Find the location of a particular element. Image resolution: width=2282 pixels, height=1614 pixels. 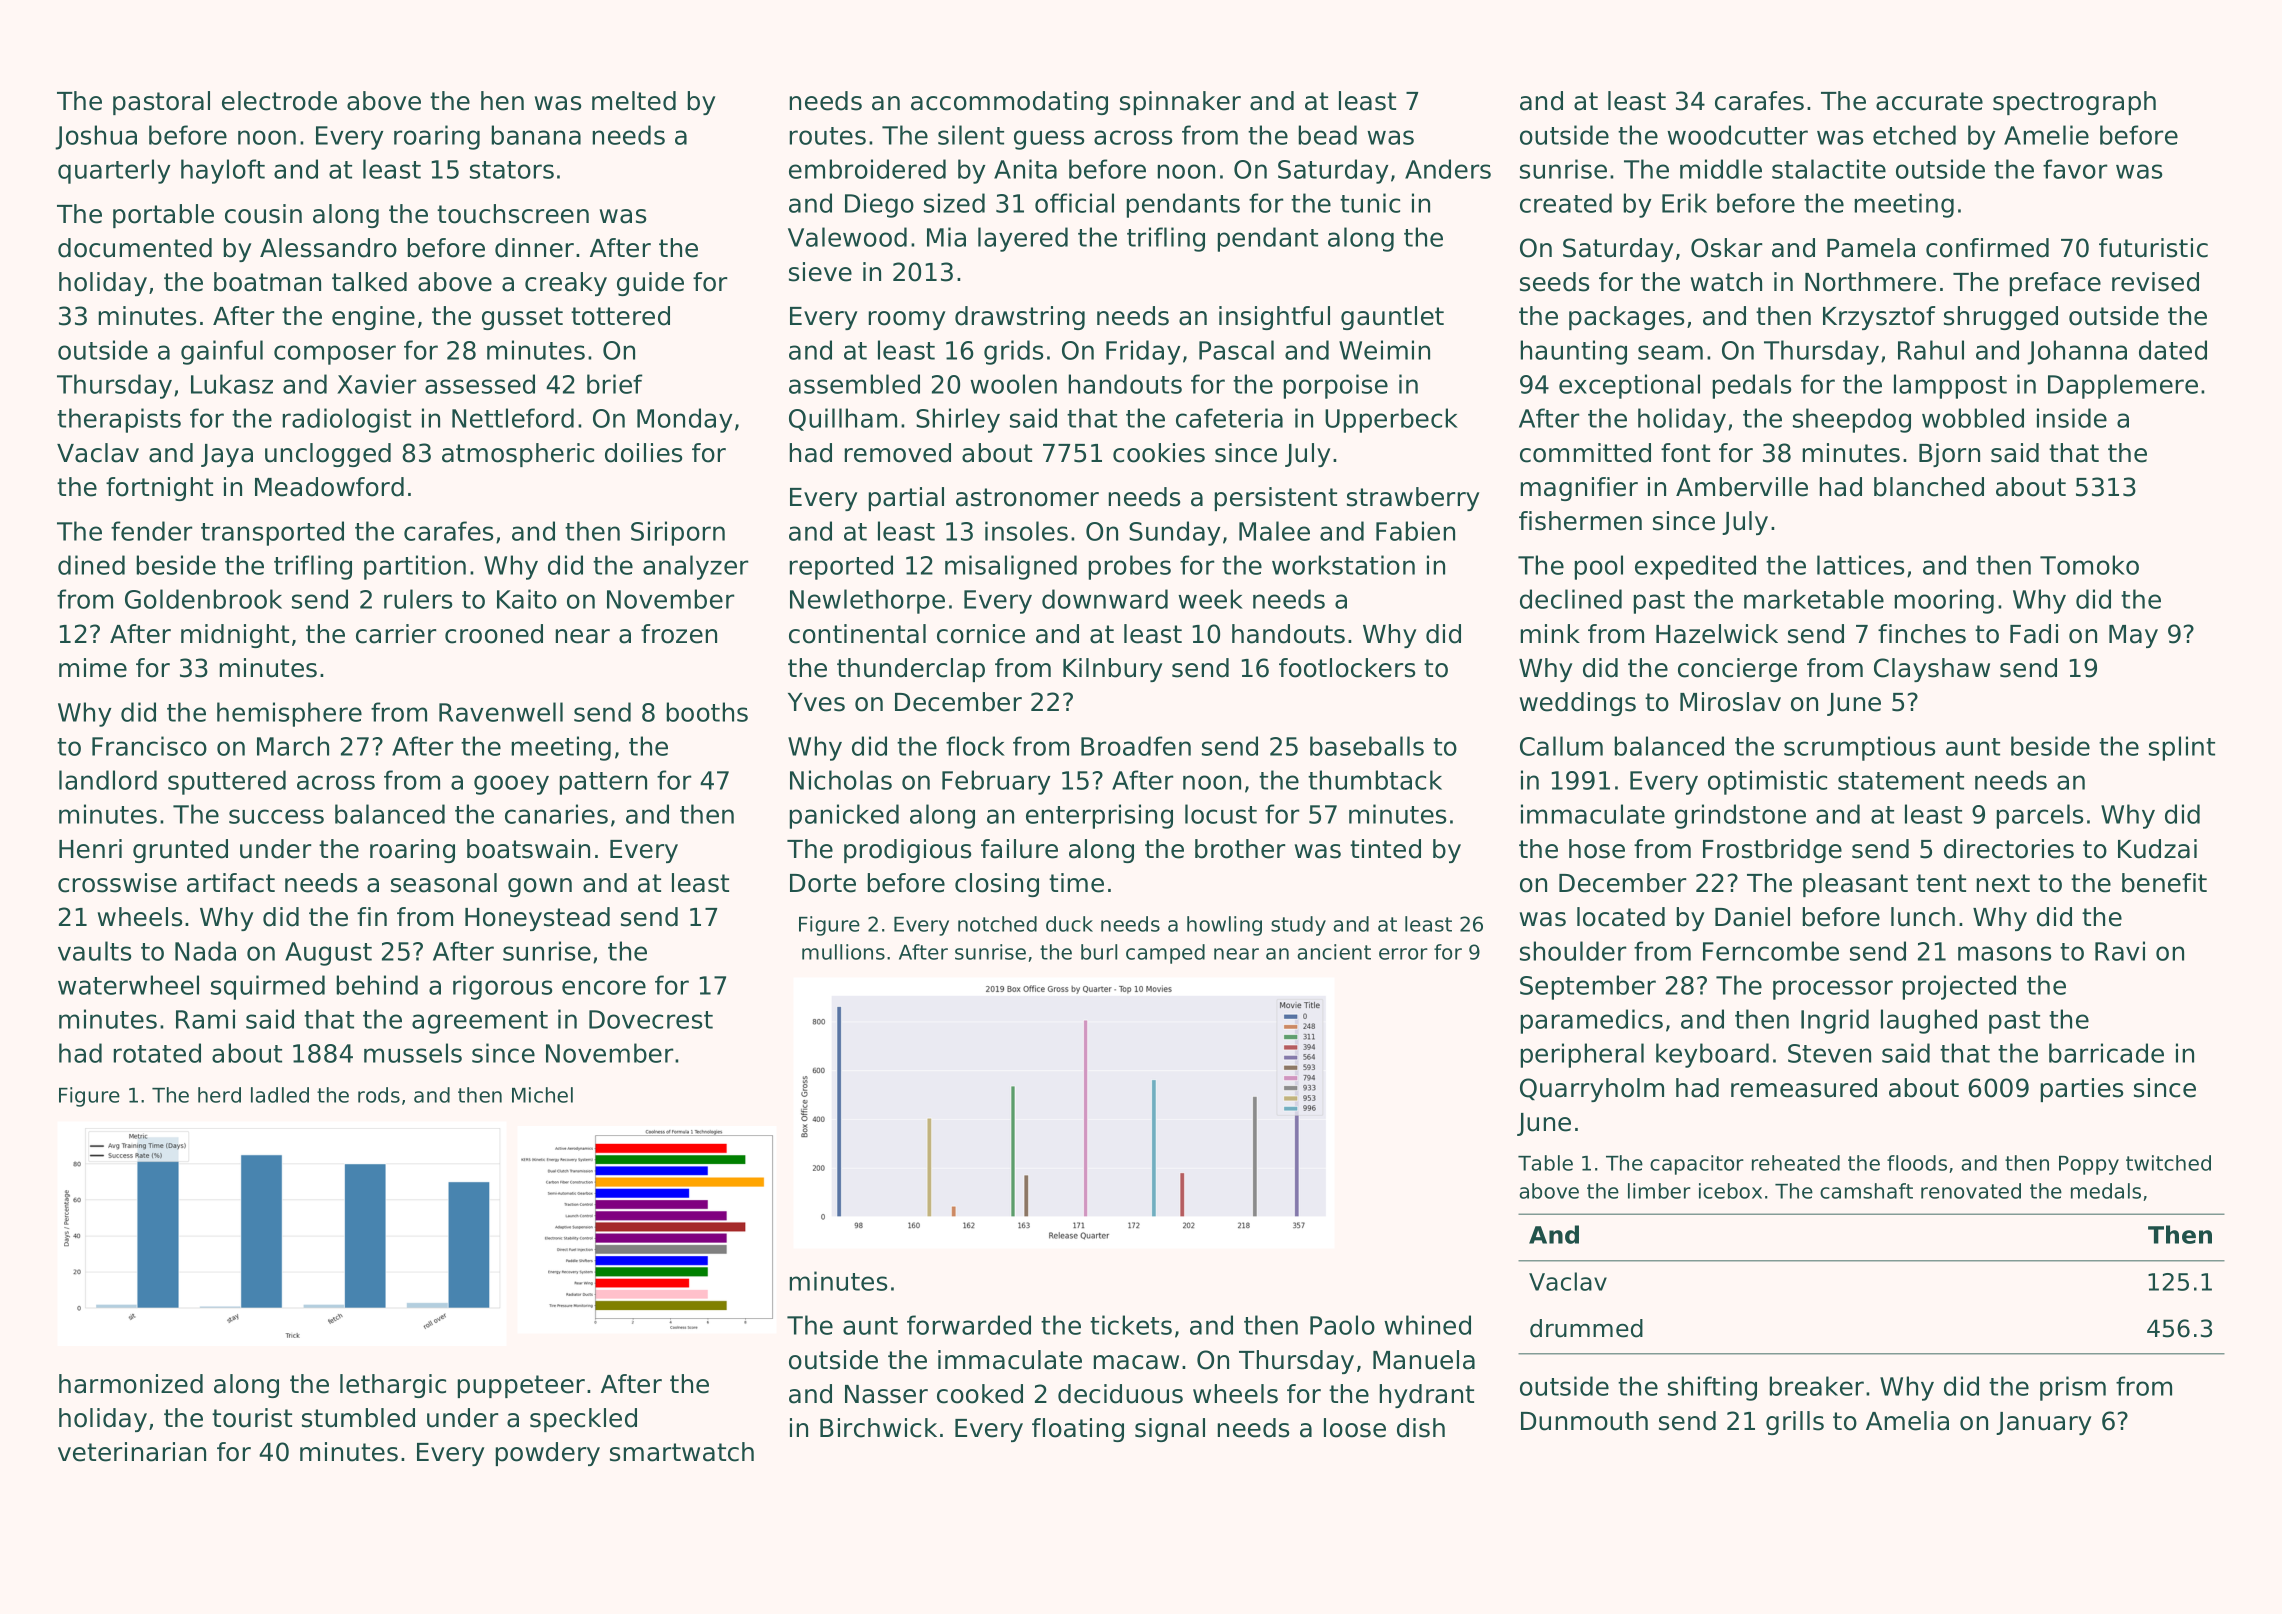

Erik is located at coordinates (1684, 203).
